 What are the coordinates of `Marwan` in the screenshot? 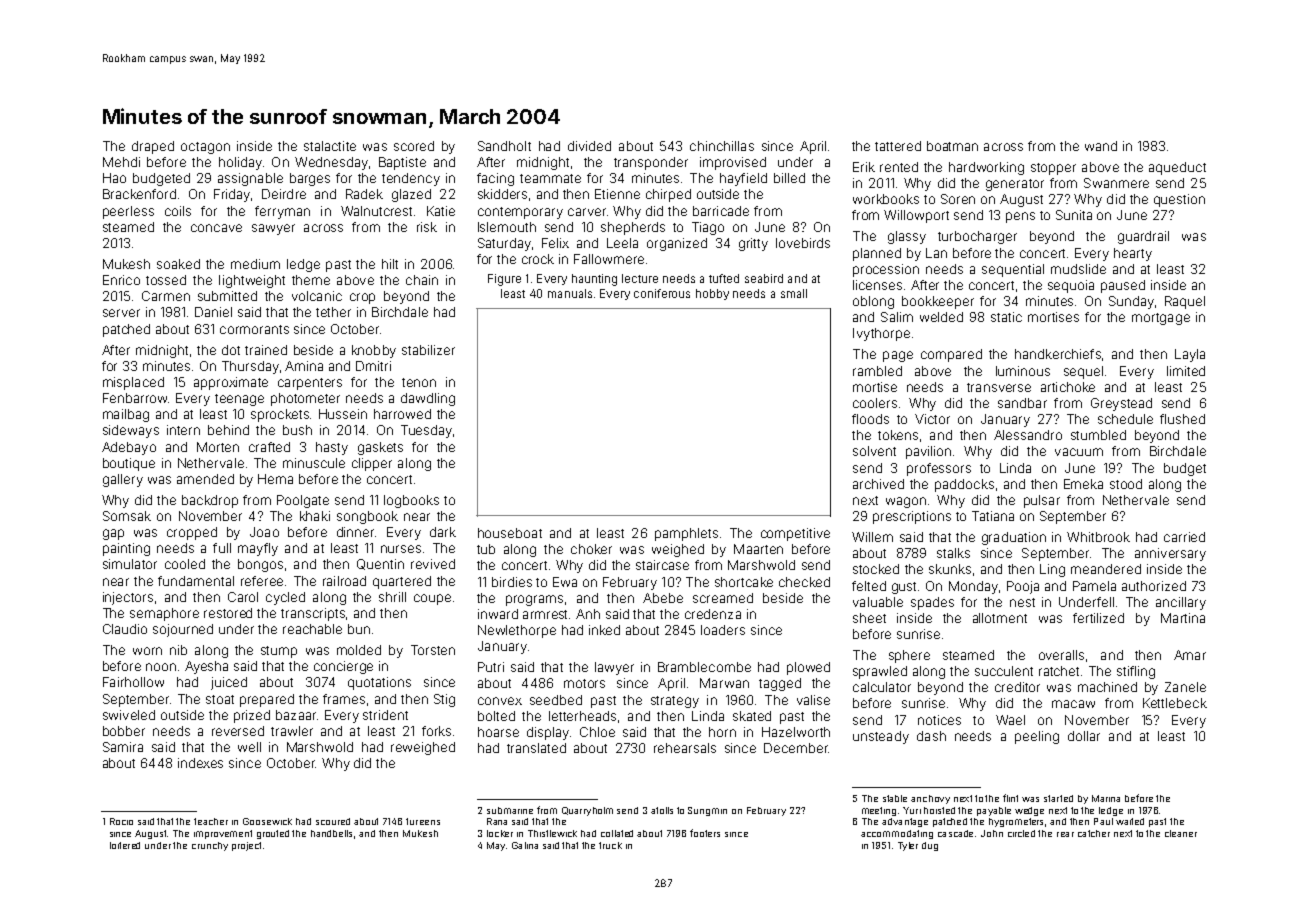 It's located at (724, 683).
